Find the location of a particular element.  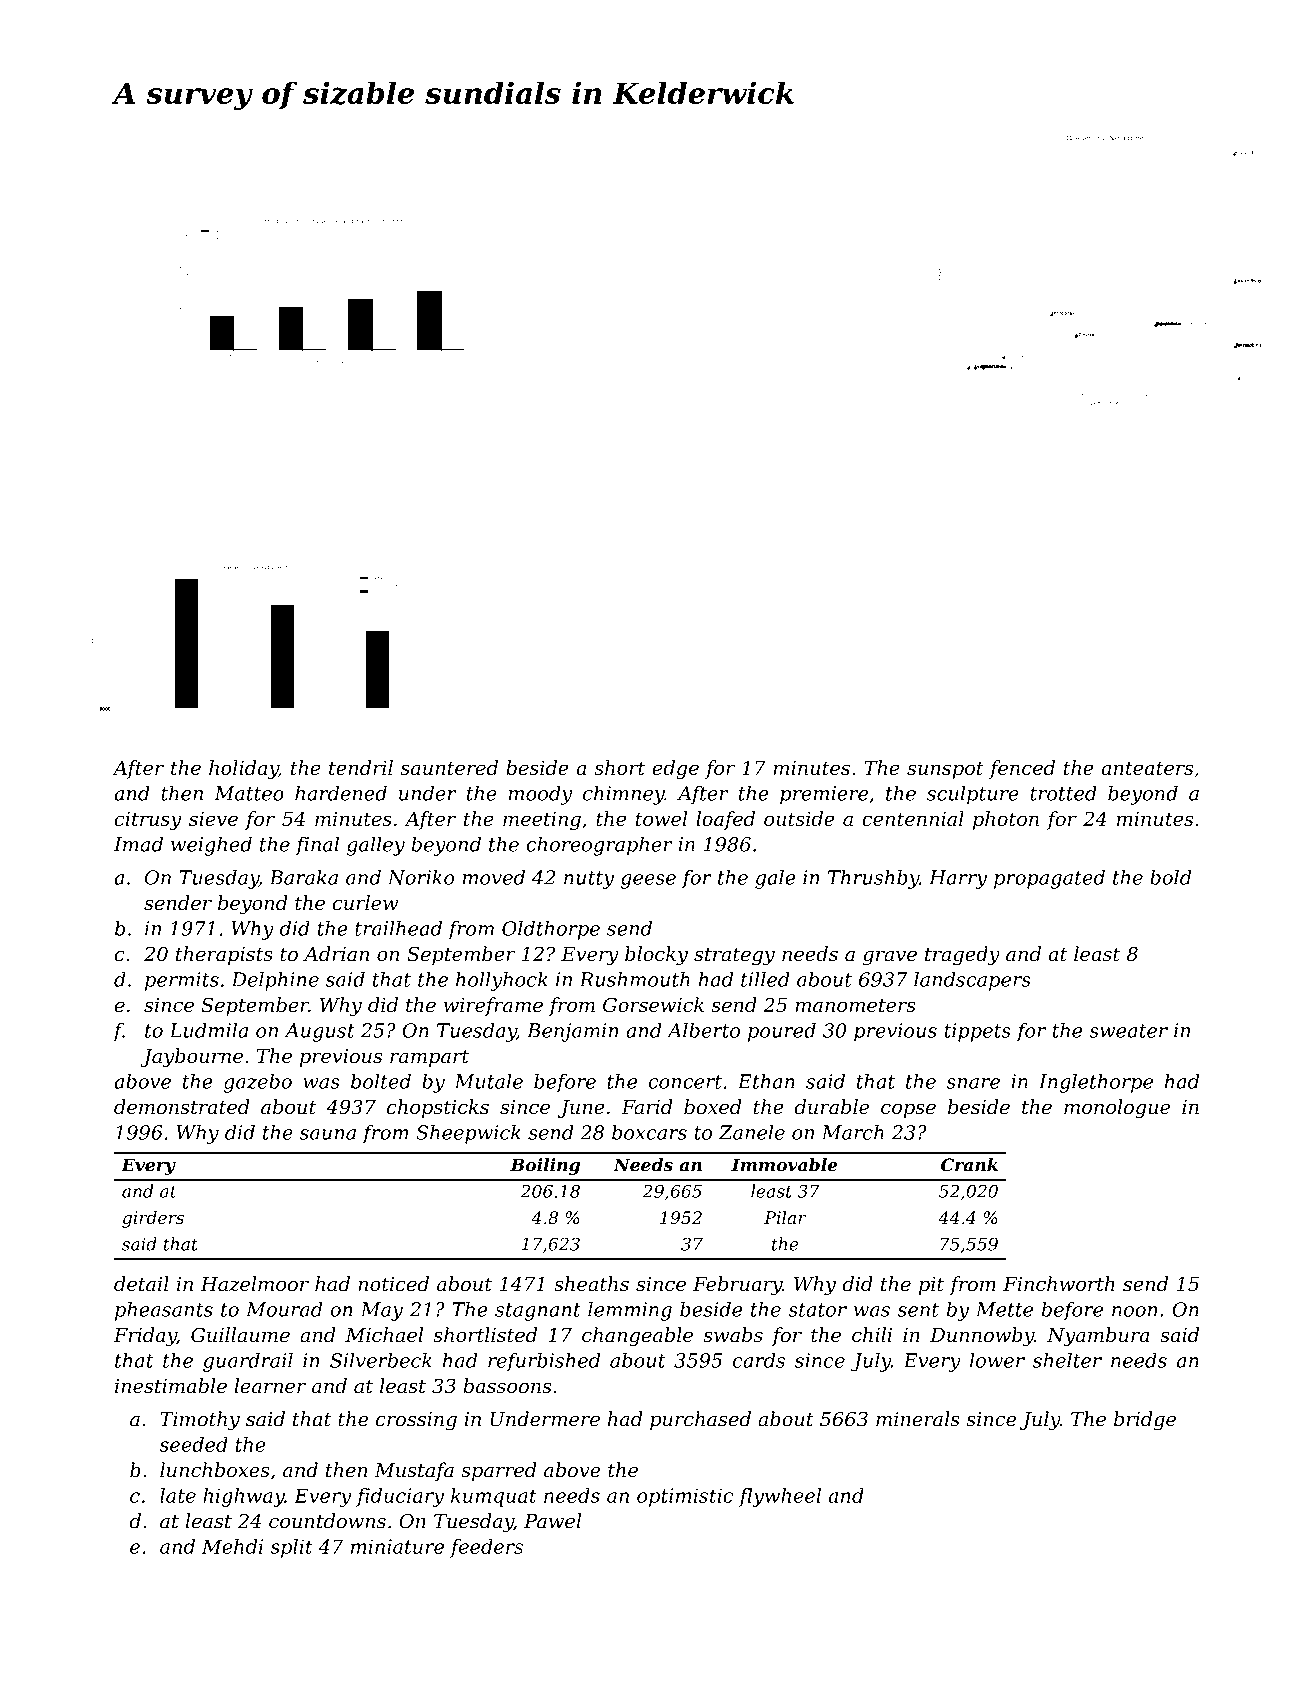

Boiling is located at coordinates (545, 1166).
